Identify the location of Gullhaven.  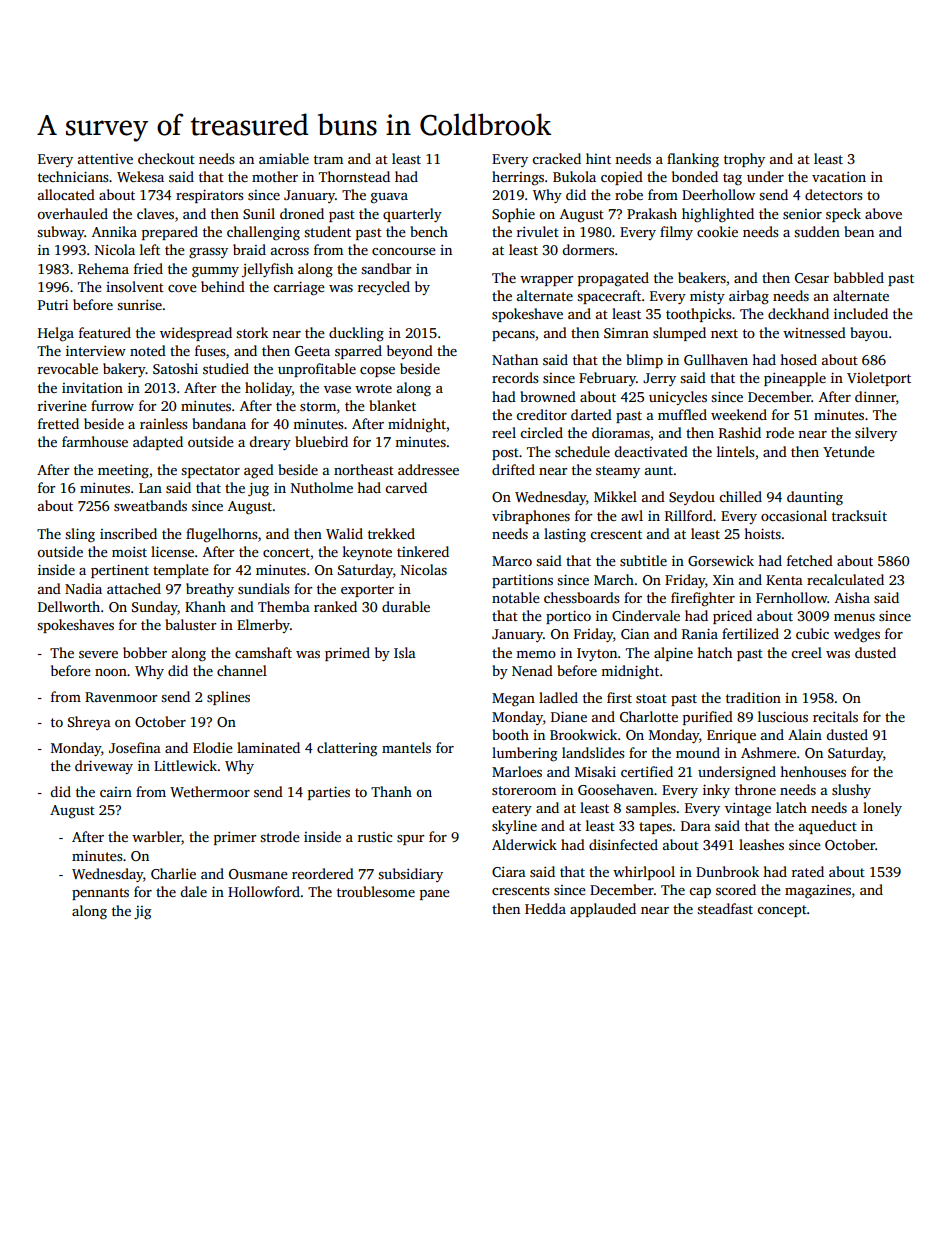
(716, 359).
